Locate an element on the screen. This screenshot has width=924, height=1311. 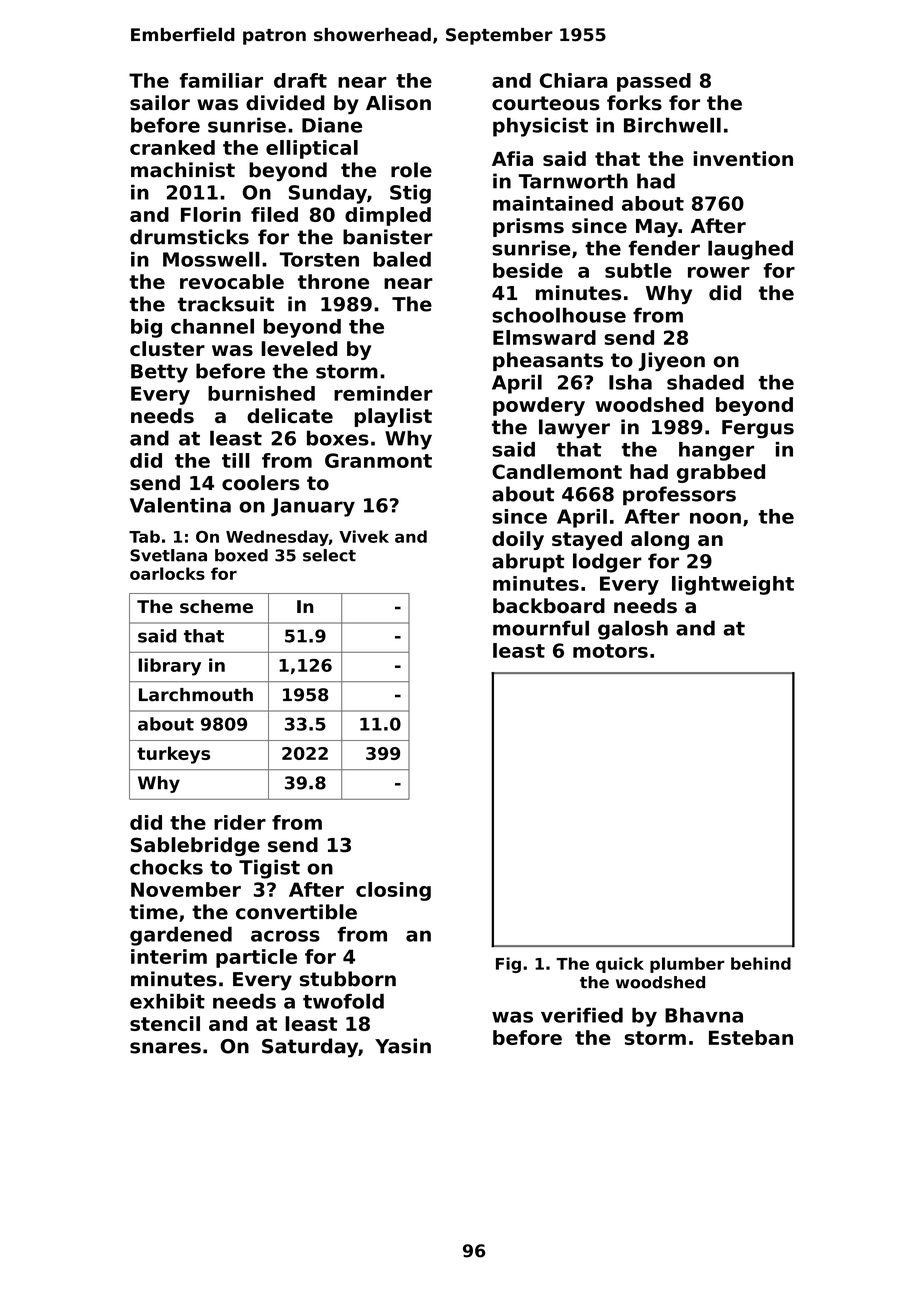
sailor is located at coordinates (160, 103).
